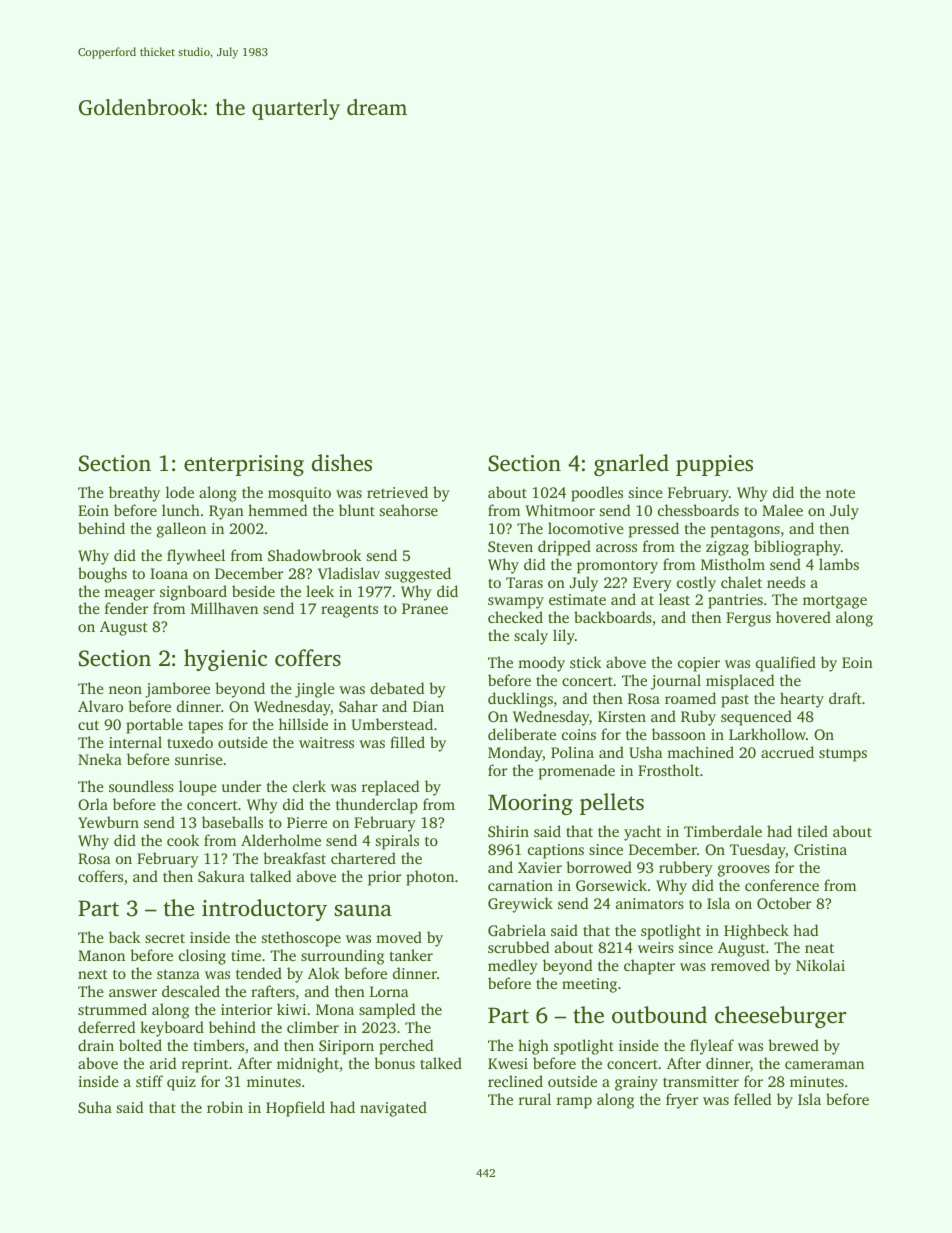 The image size is (952, 1233). I want to click on tapes, so click(205, 727).
